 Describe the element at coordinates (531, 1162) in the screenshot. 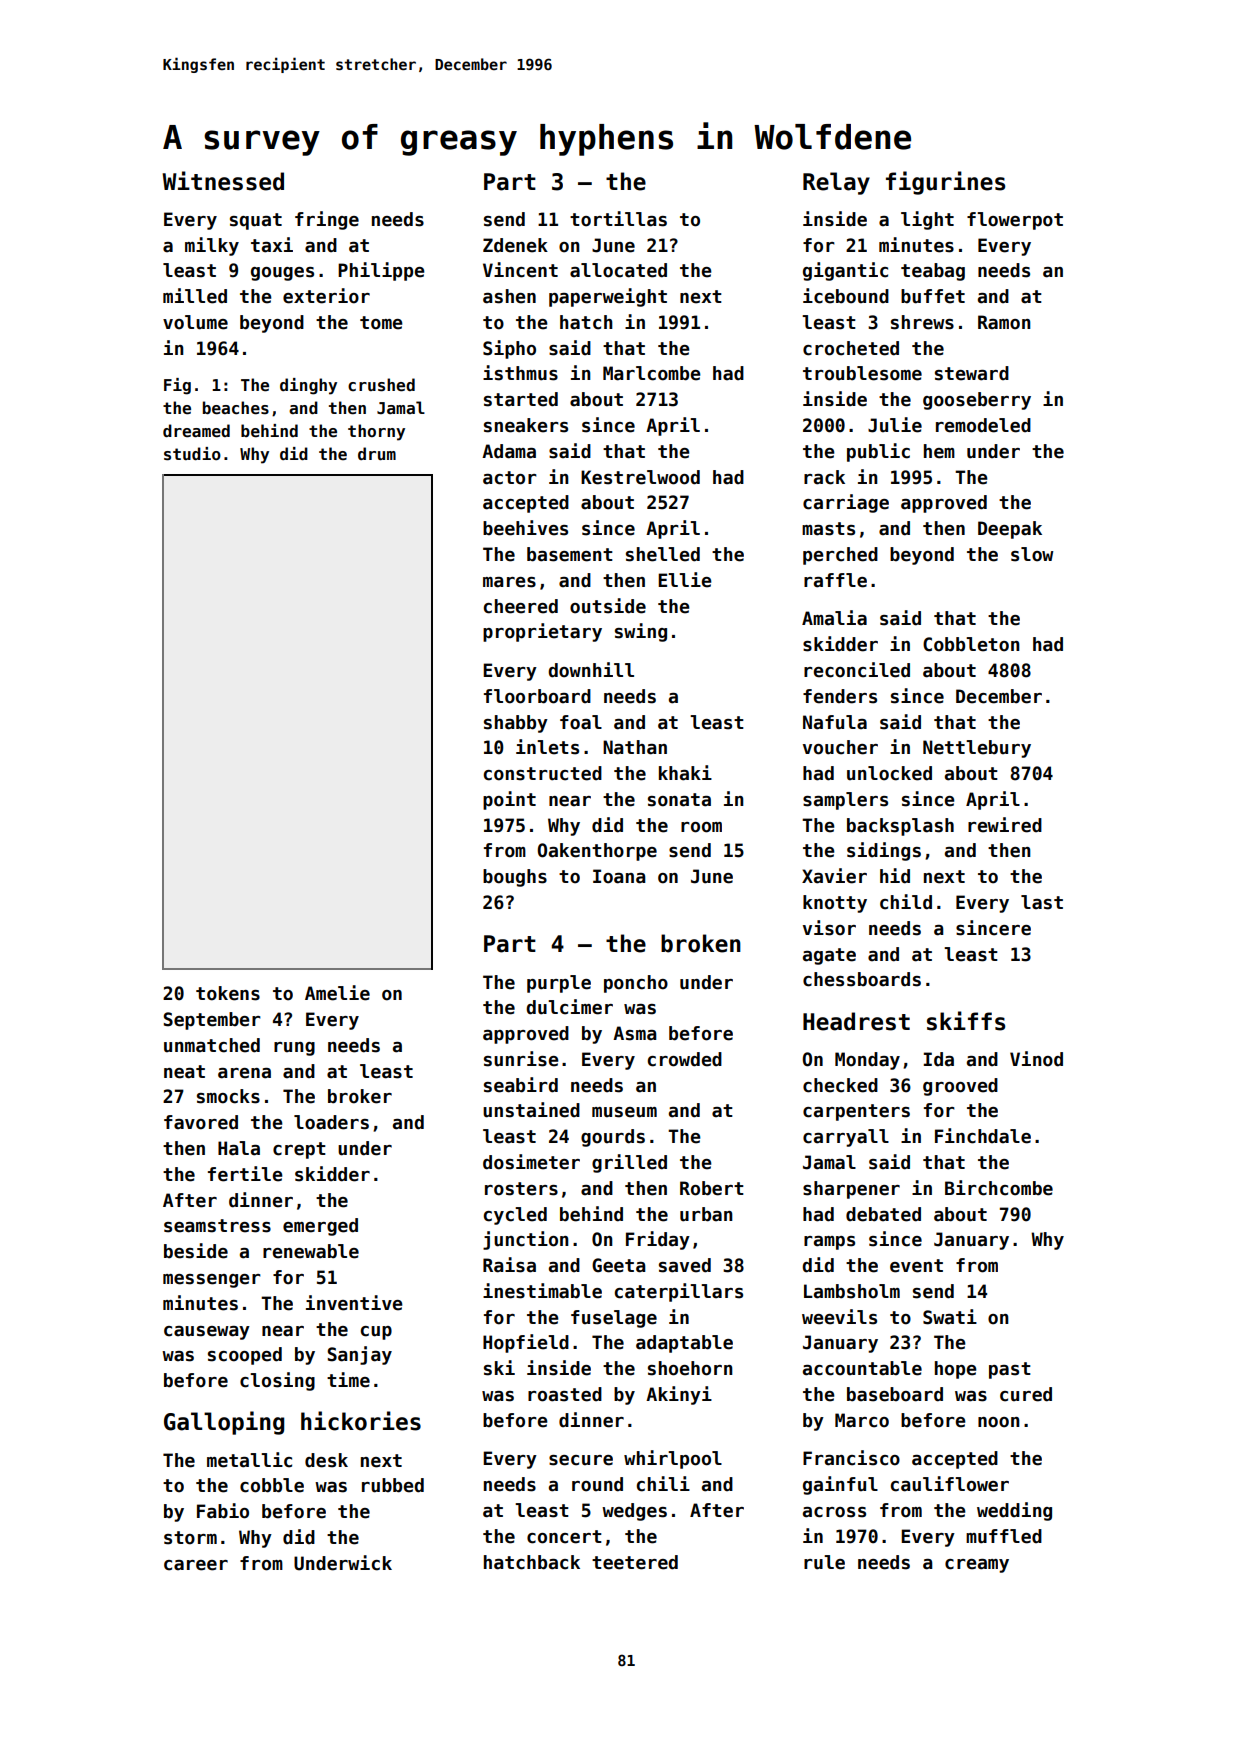

I see `dosimeter` at that location.
